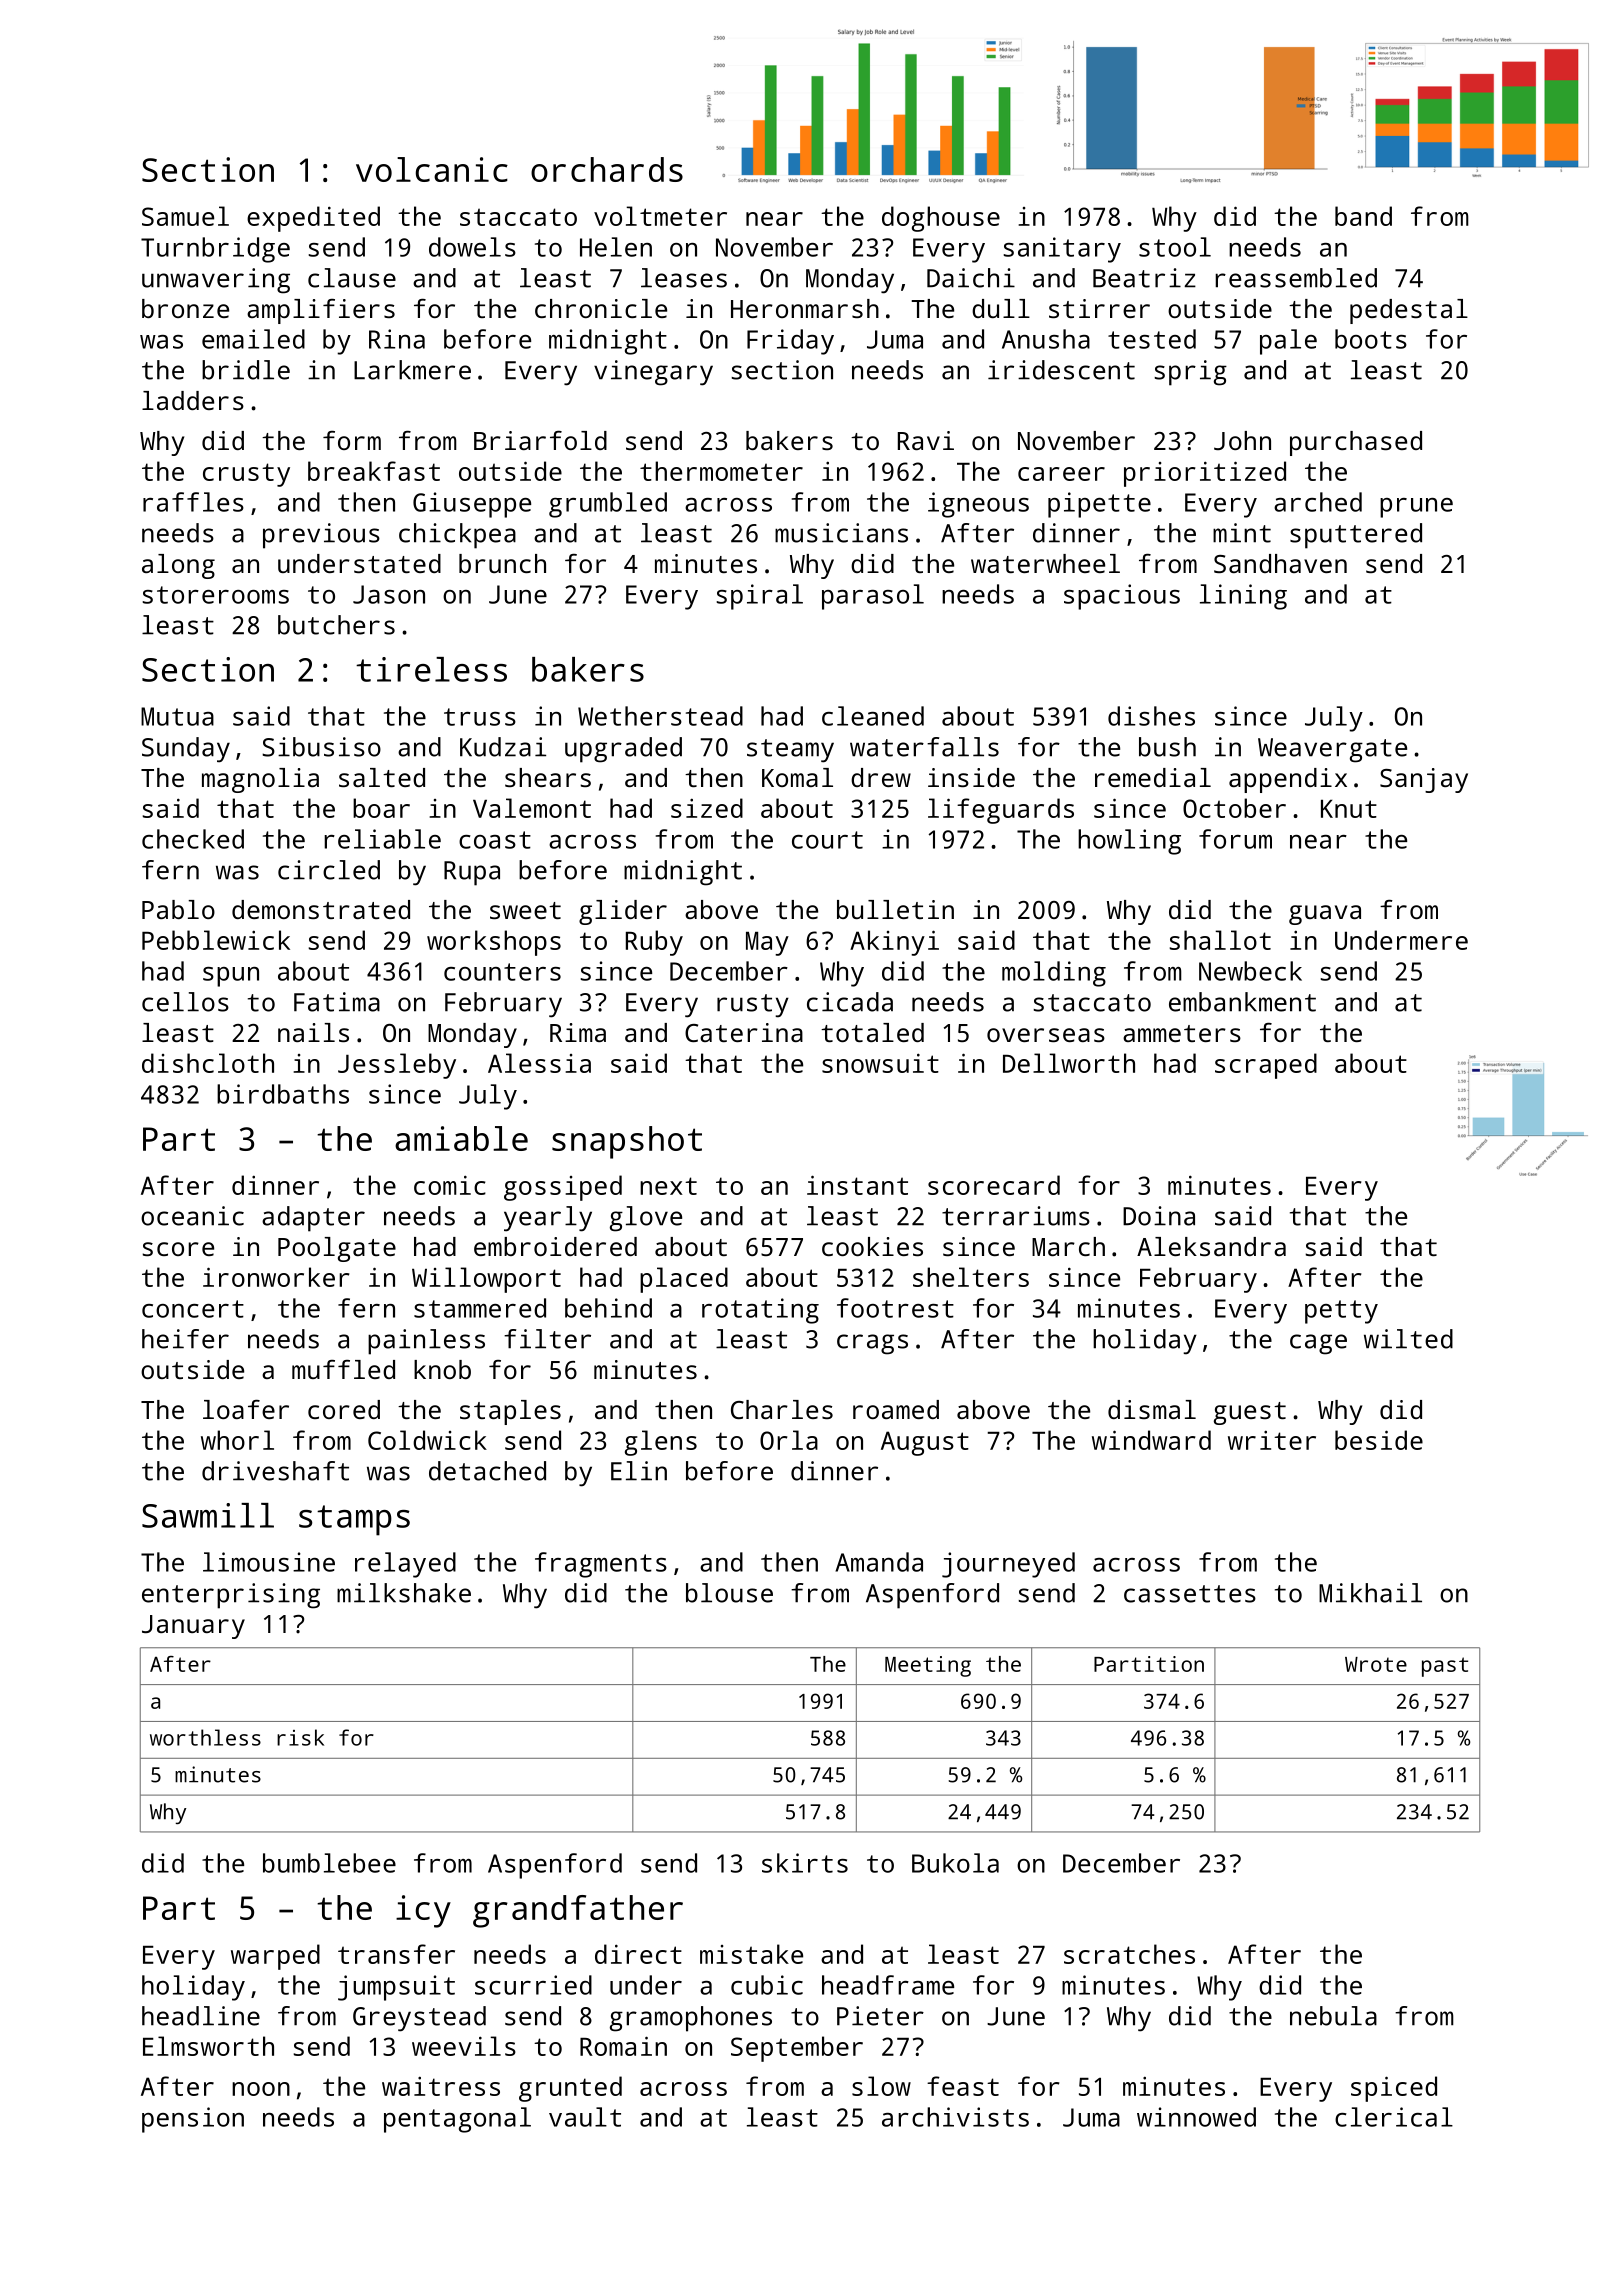 This screenshot has height=2292, width=1620. What do you see at coordinates (1129, 842) in the screenshot?
I see `howling` at bounding box center [1129, 842].
